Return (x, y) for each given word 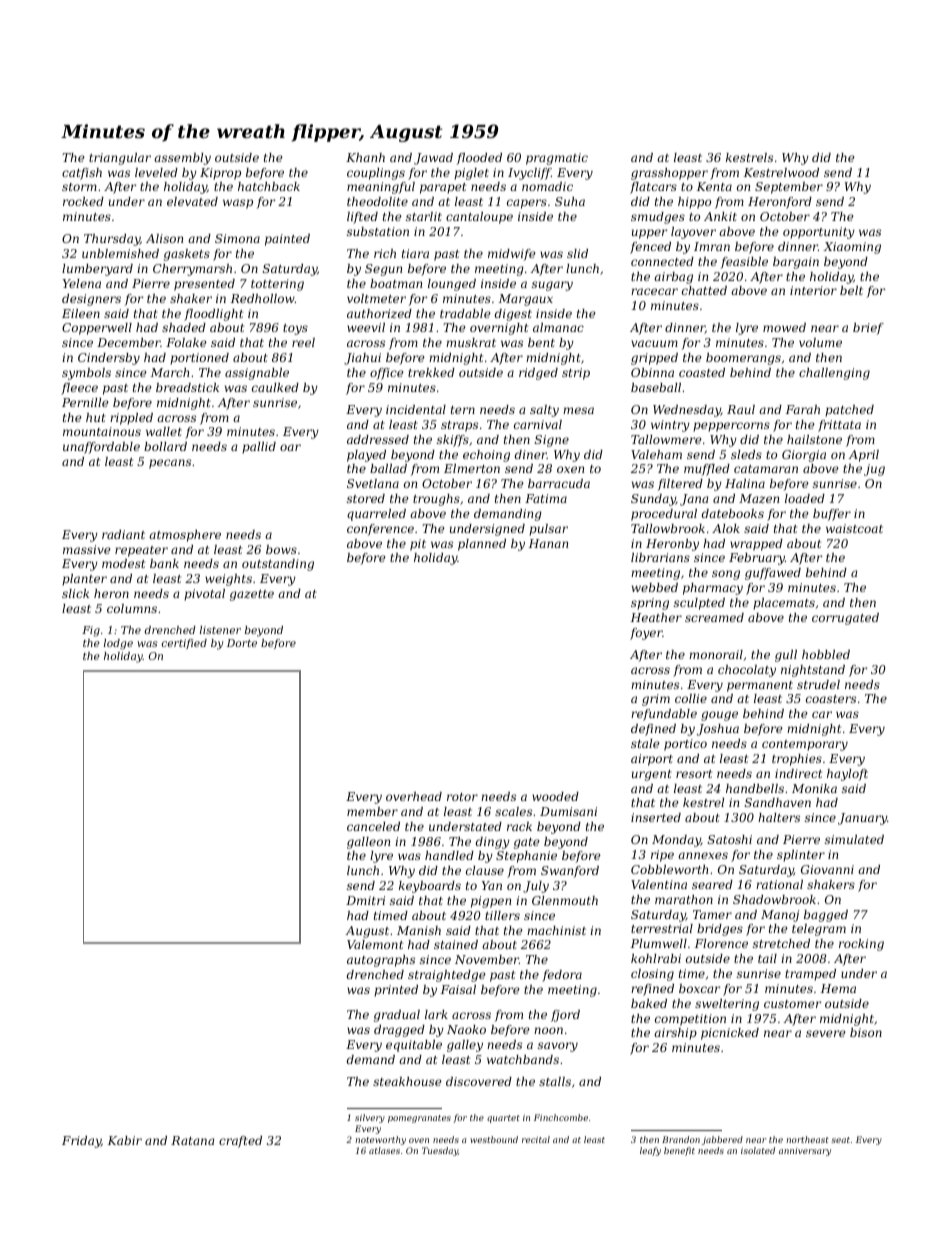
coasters (831, 699)
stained (456, 944)
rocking (861, 945)
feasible (744, 263)
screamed (714, 617)
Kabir (125, 1140)
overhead (414, 796)
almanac (558, 327)
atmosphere (185, 536)
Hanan (548, 543)
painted (287, 240)
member (372, 811)
